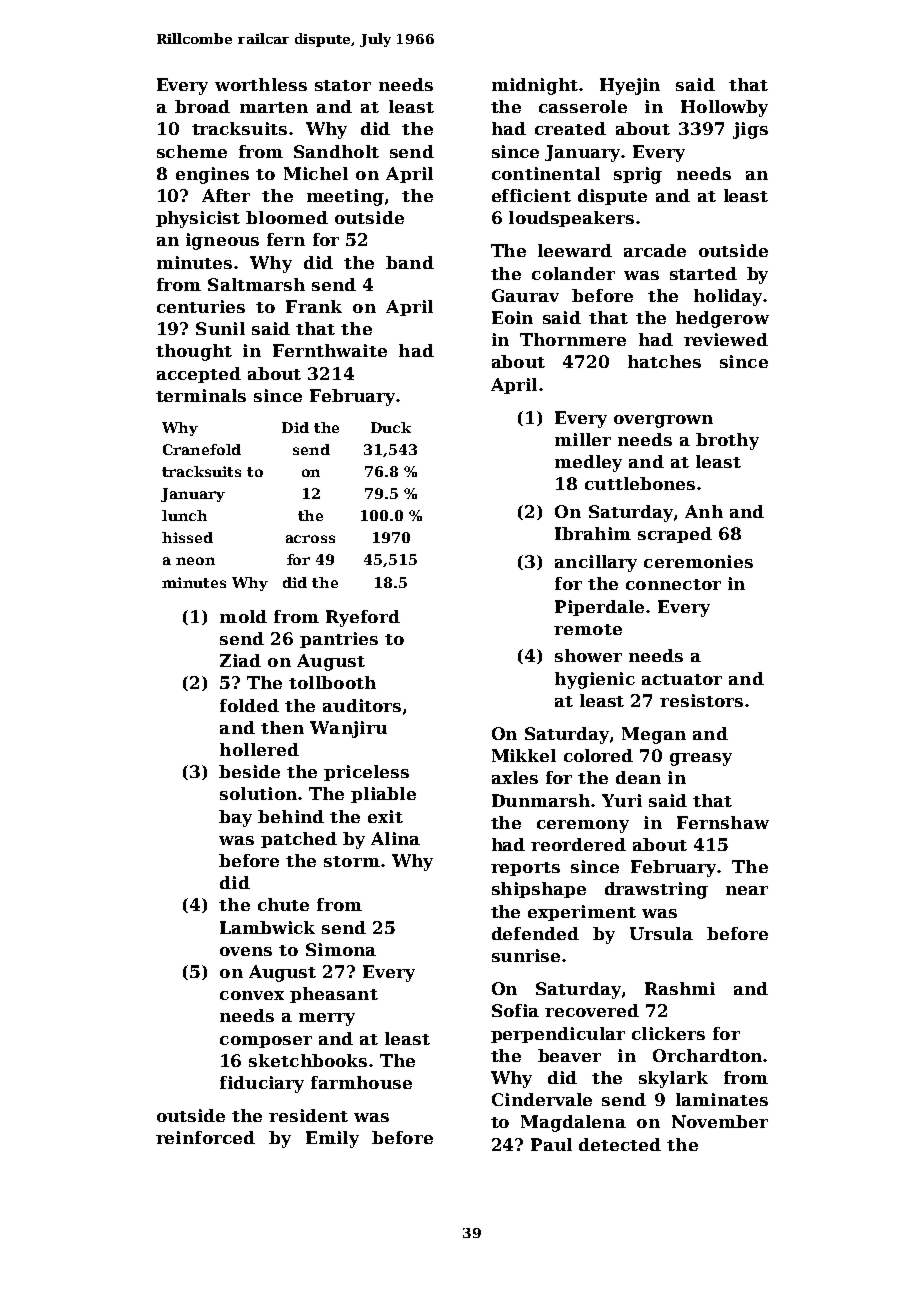 Image resolution: width=924 pixels, height=1311 pixels. Describe the element at coordinates (724, 108) in the screenshot. I see `Hollowby` at that location.
